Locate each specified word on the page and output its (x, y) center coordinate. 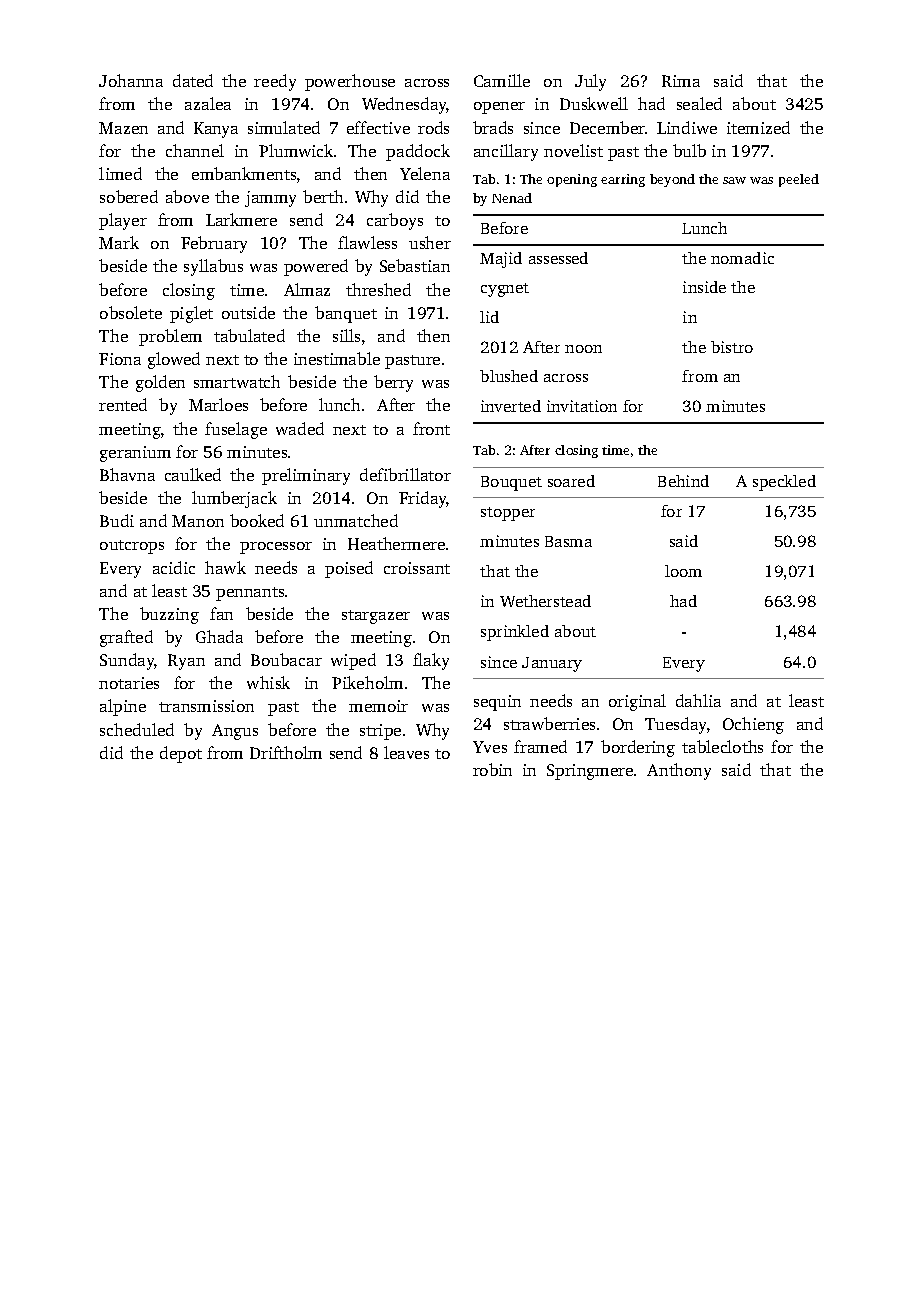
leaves (406, 752)
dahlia (698, 700)
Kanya (216, 130)
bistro (732, 347)
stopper (508, 514)
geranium (135, 454)
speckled (784, 483)
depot (181, 754)
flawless (367, 242)
